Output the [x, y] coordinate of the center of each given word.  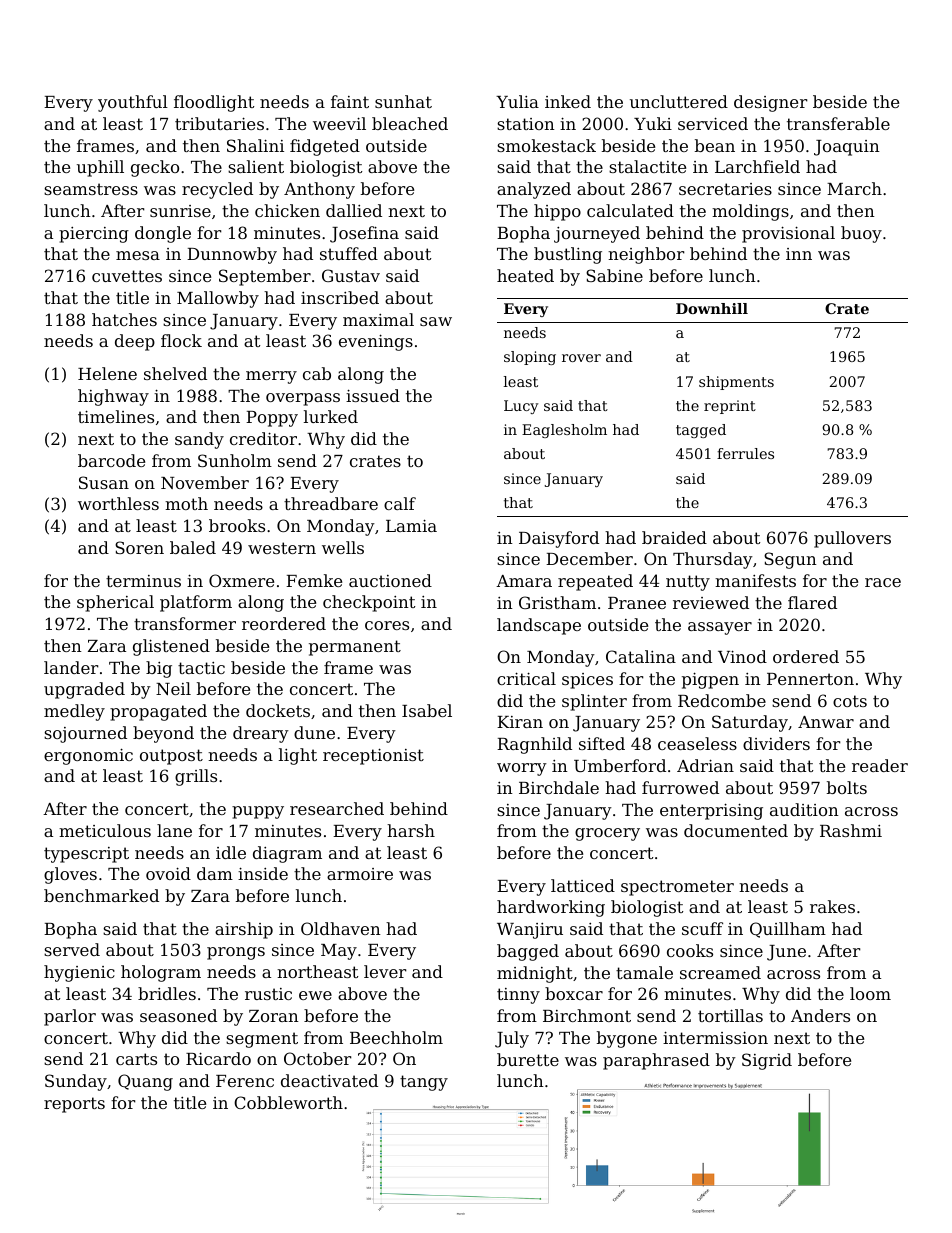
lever [385, 971]
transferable [838, 123]
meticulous [105, 830]
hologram [161, 973]
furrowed [680, 787]
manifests [755, 580]
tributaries [219, 123]
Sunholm [235, 460]
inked [568, 101]
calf [400, 503]
